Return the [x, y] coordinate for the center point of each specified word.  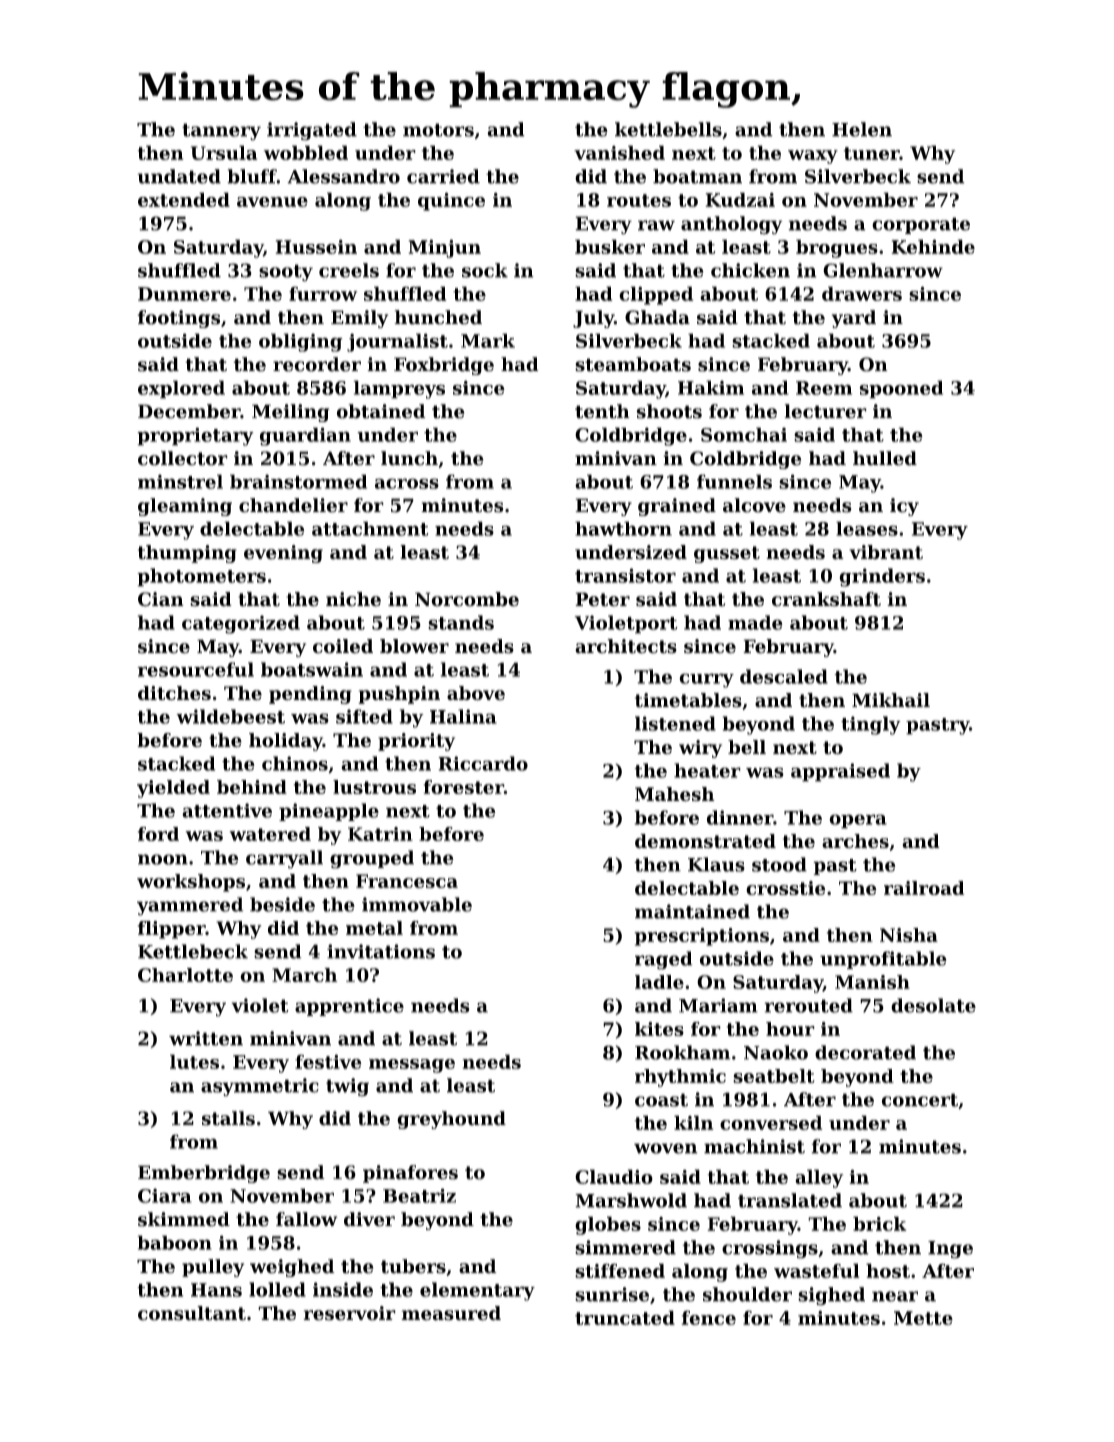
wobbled [306, 152]
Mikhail [891, 700]
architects [626, 646]
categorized [241, 624]
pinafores [410, 1174]
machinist [754, 1146]
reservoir [349, 1313]
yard [854, 319]
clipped [656, 295]
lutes [194, 1061]
